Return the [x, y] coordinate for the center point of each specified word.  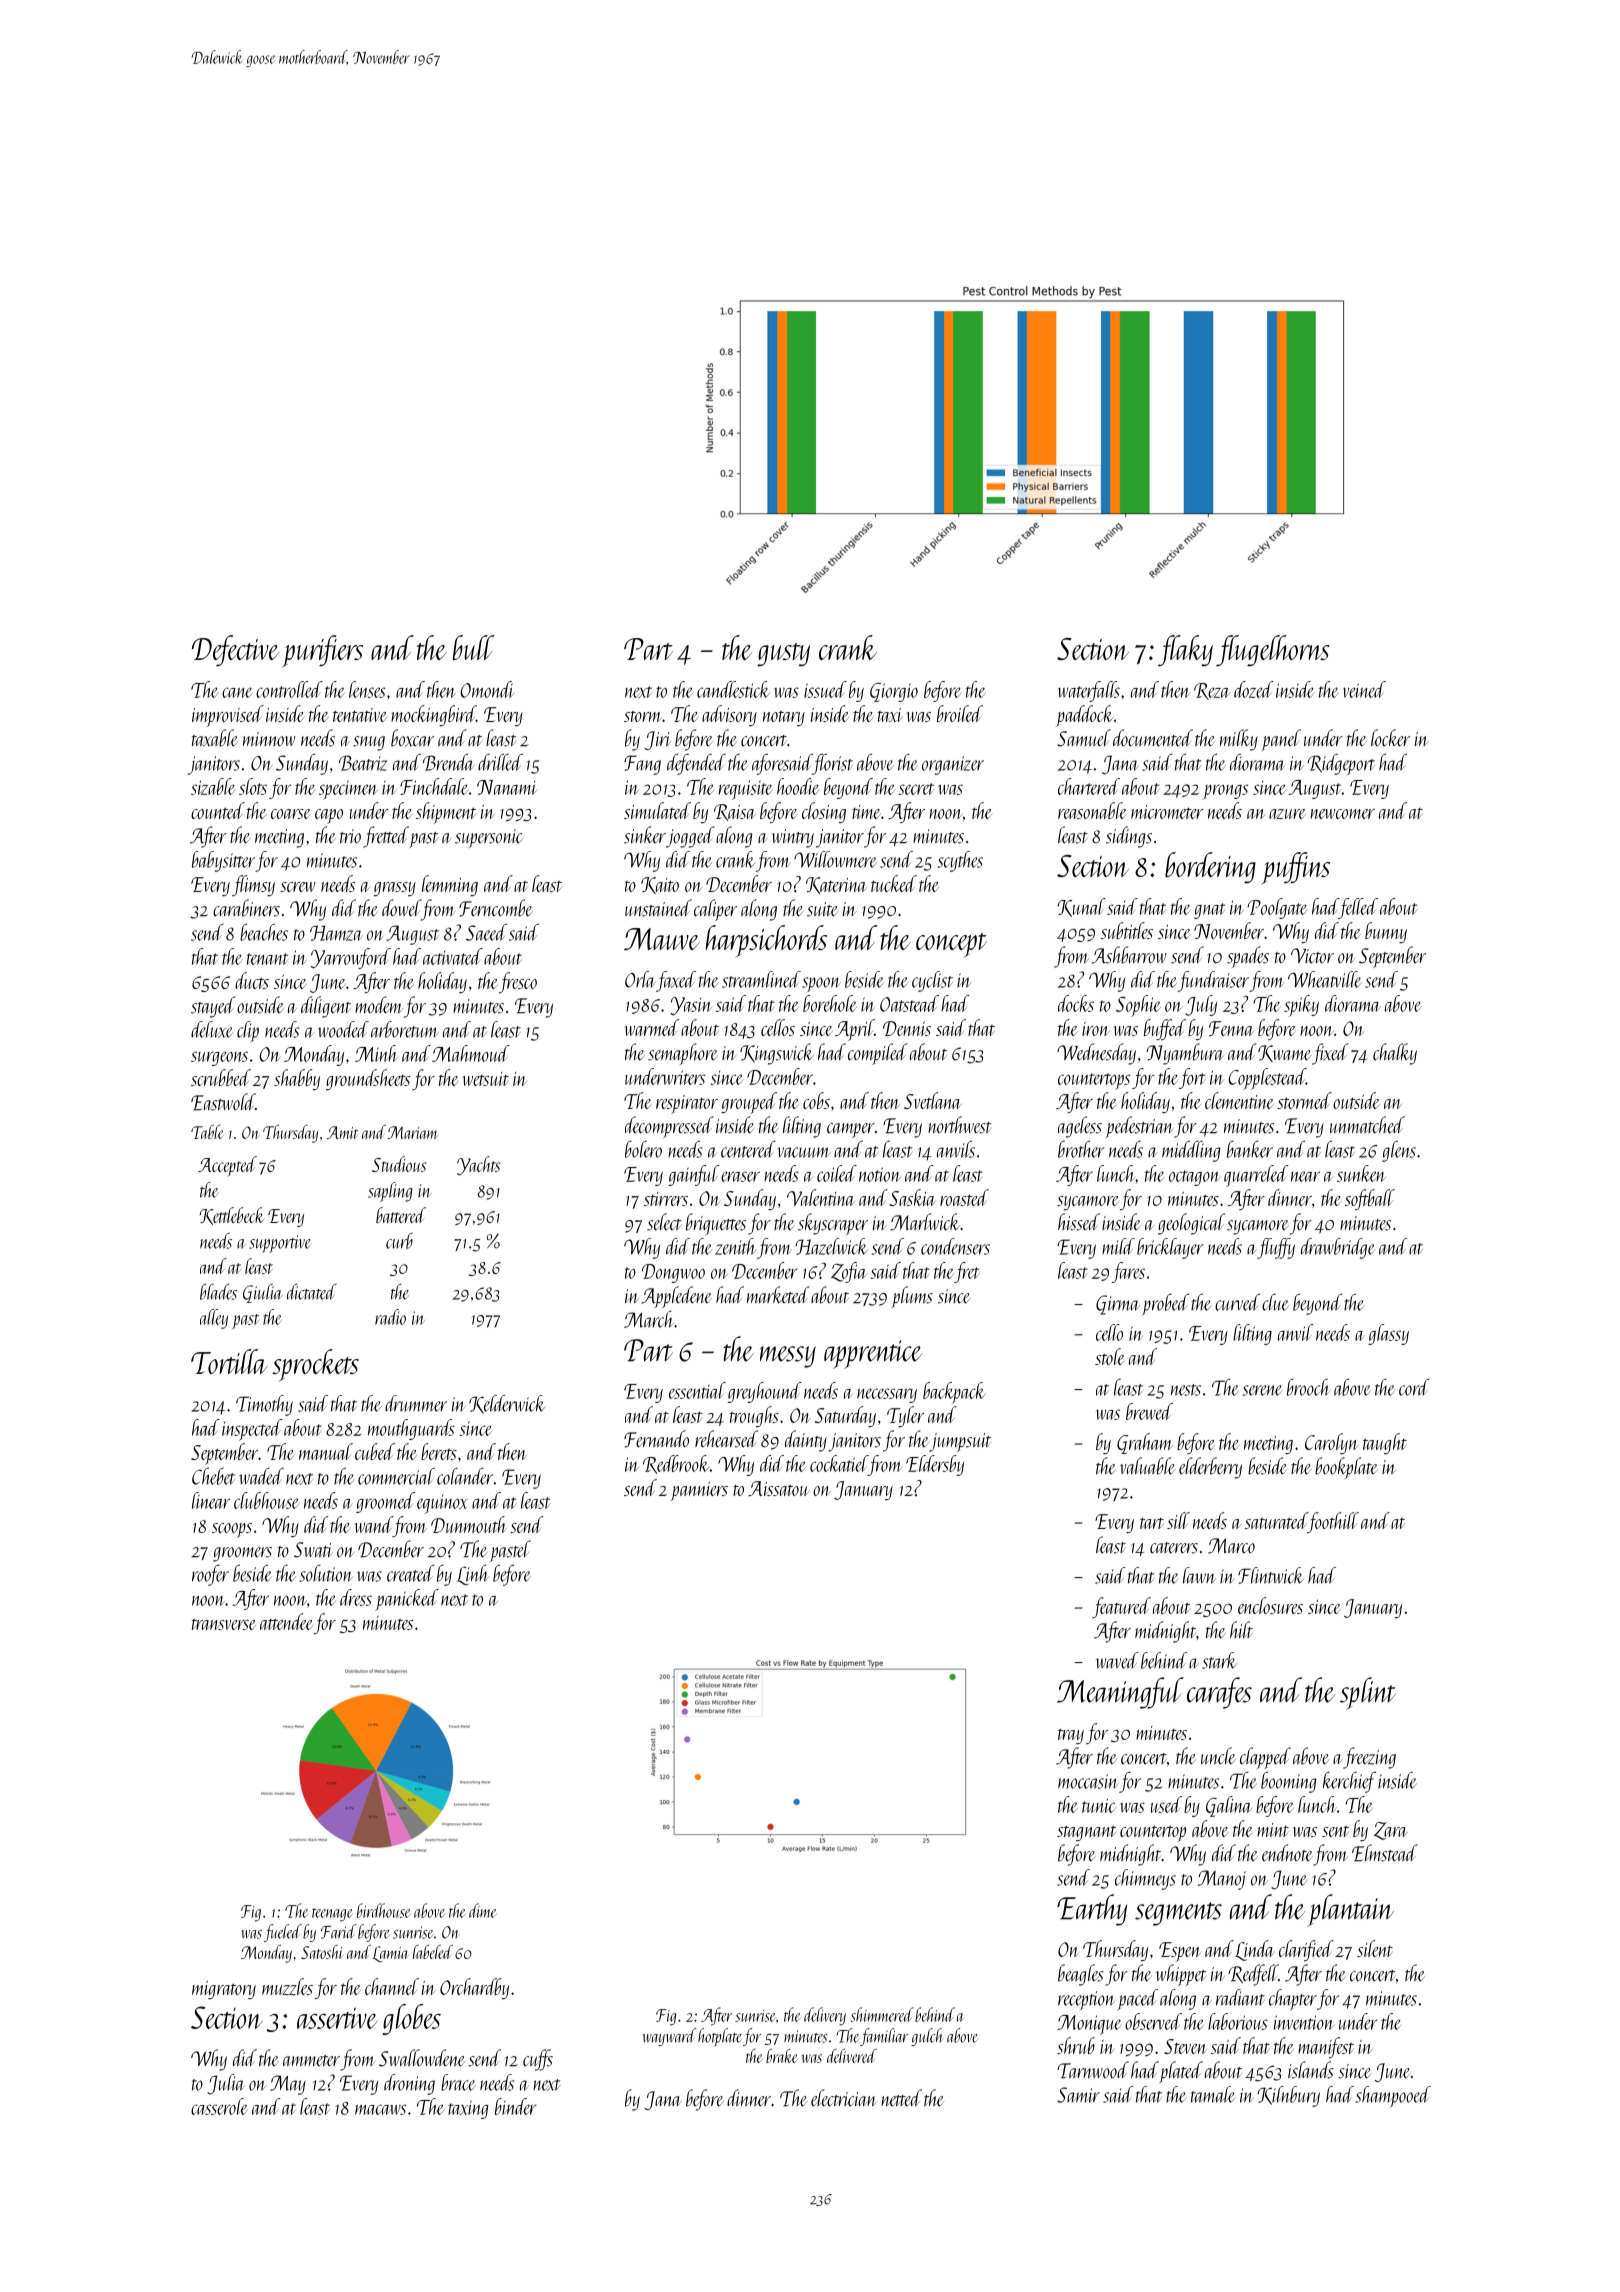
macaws [380, 2109]
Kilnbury [1288, 2096]
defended [696, 764]
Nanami [507, 787]
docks [1076, 1003]
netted [901, 2098]
